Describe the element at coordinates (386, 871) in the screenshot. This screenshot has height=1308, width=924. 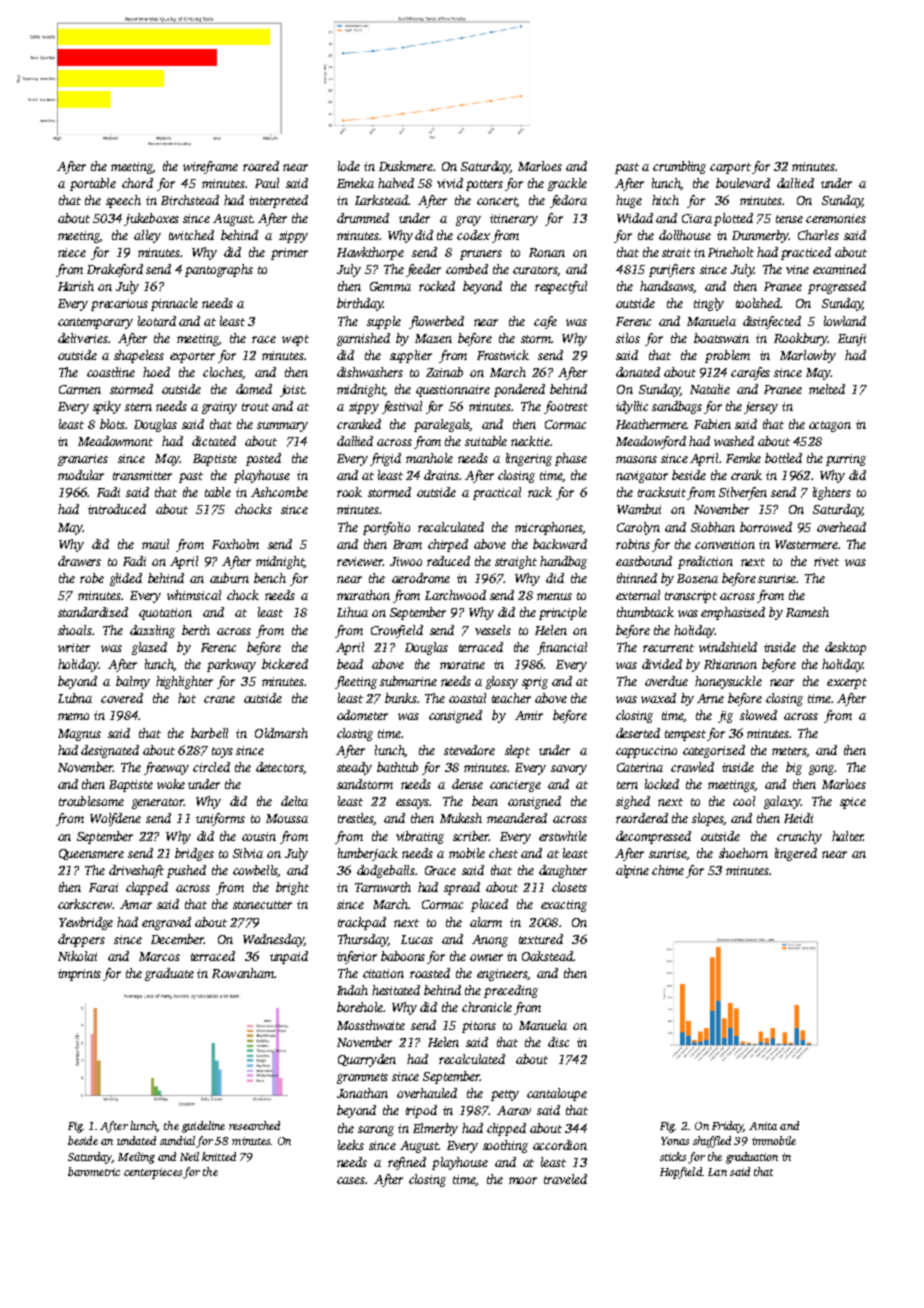
I see `dodgeballs` at that location.
